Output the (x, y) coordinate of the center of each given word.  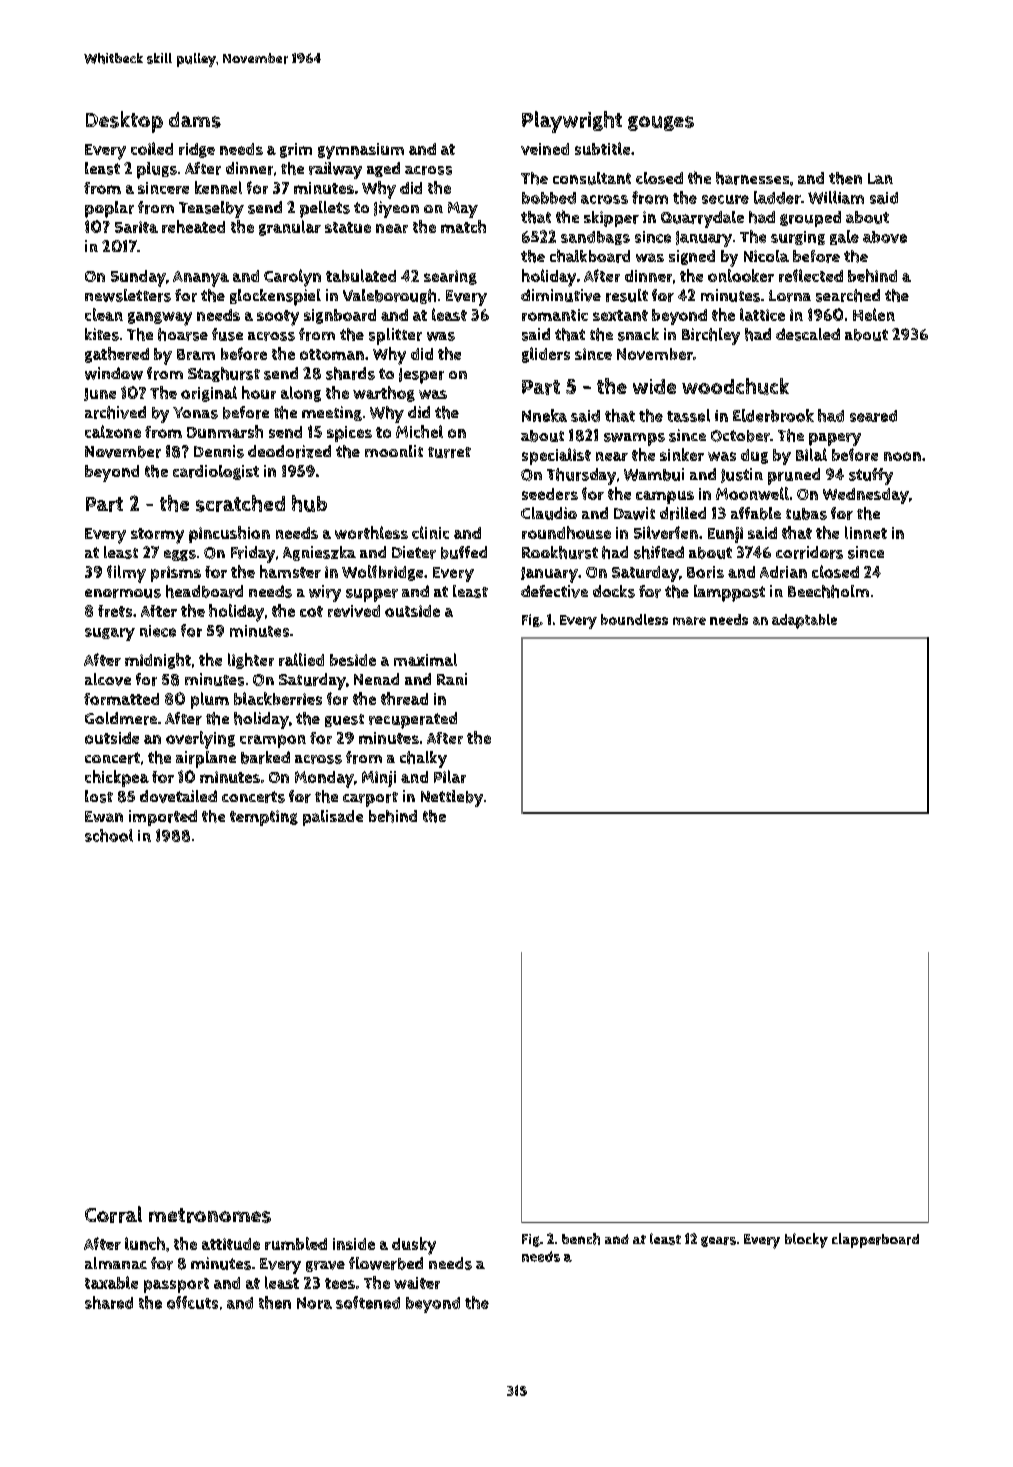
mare (689, 621)
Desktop (124, 122)
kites (102, 334)
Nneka (544, 415)
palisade (333, 818)
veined (545, 149)
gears (718, 1241)
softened (368, 1302)
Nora (314, 1303)
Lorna (790, 296)
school (109, 835)
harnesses (752, 178)
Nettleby (452, 798)
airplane (206, 759)
